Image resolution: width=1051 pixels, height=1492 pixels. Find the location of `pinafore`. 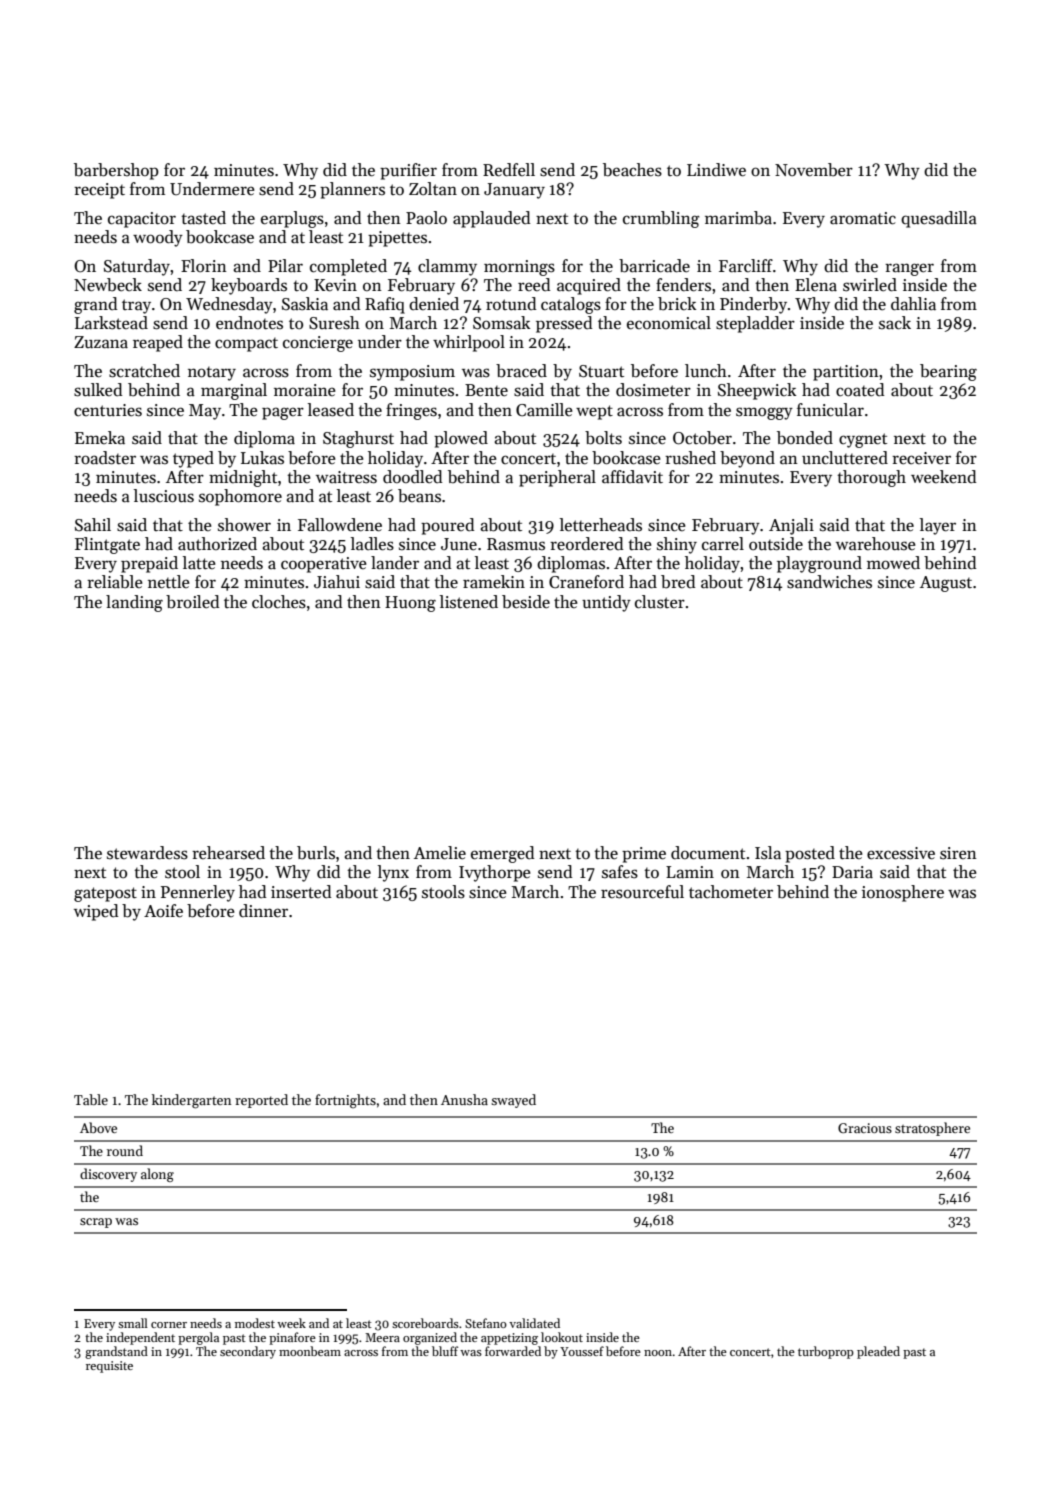

pinafore is located at coordinates (292, 1338).
